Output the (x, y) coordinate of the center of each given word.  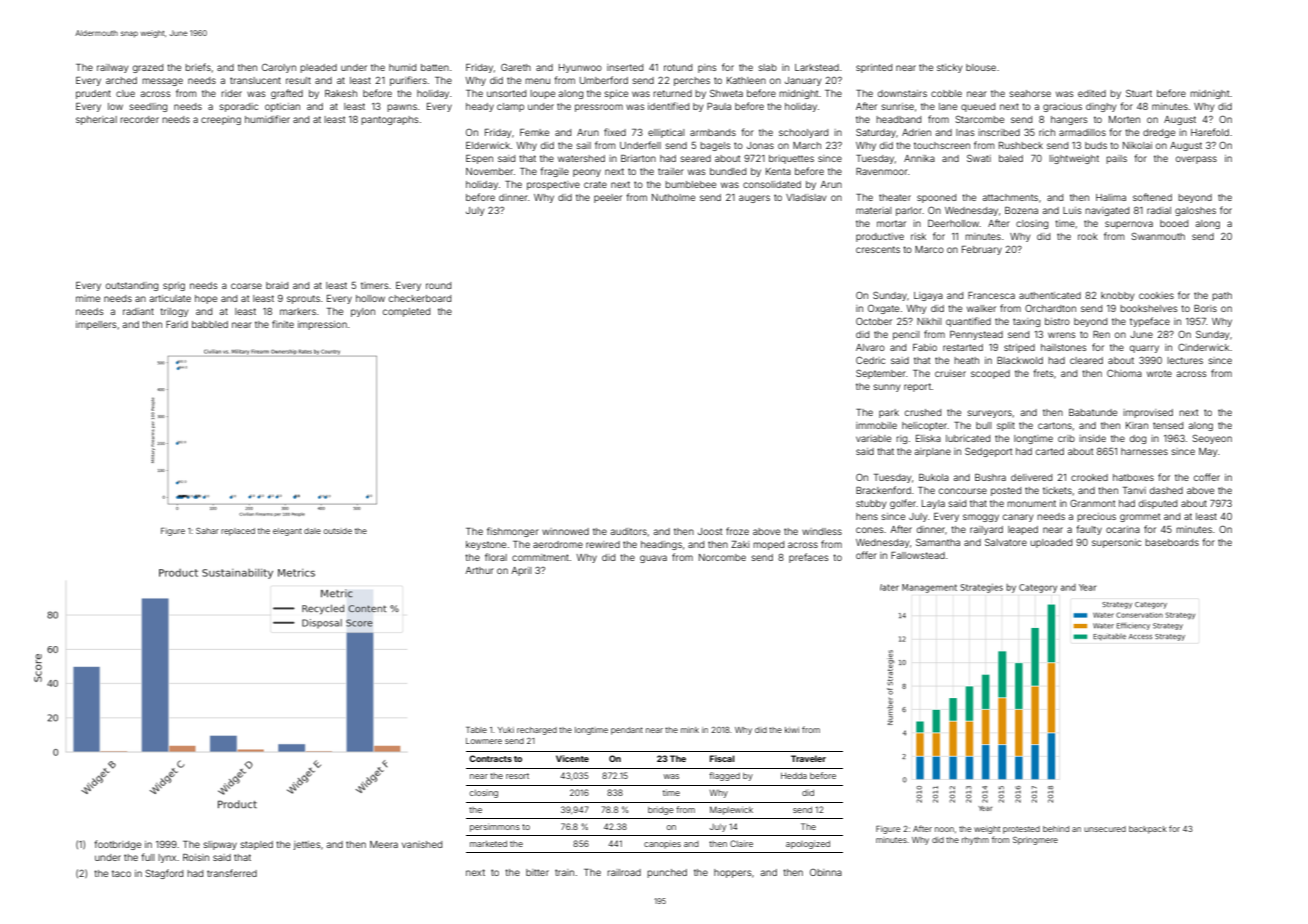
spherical (96, 120)
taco (121, 873)
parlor (909, 211)
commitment (540, 557)
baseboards (1172, 542)
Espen (479, 159)
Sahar (207, 531)
